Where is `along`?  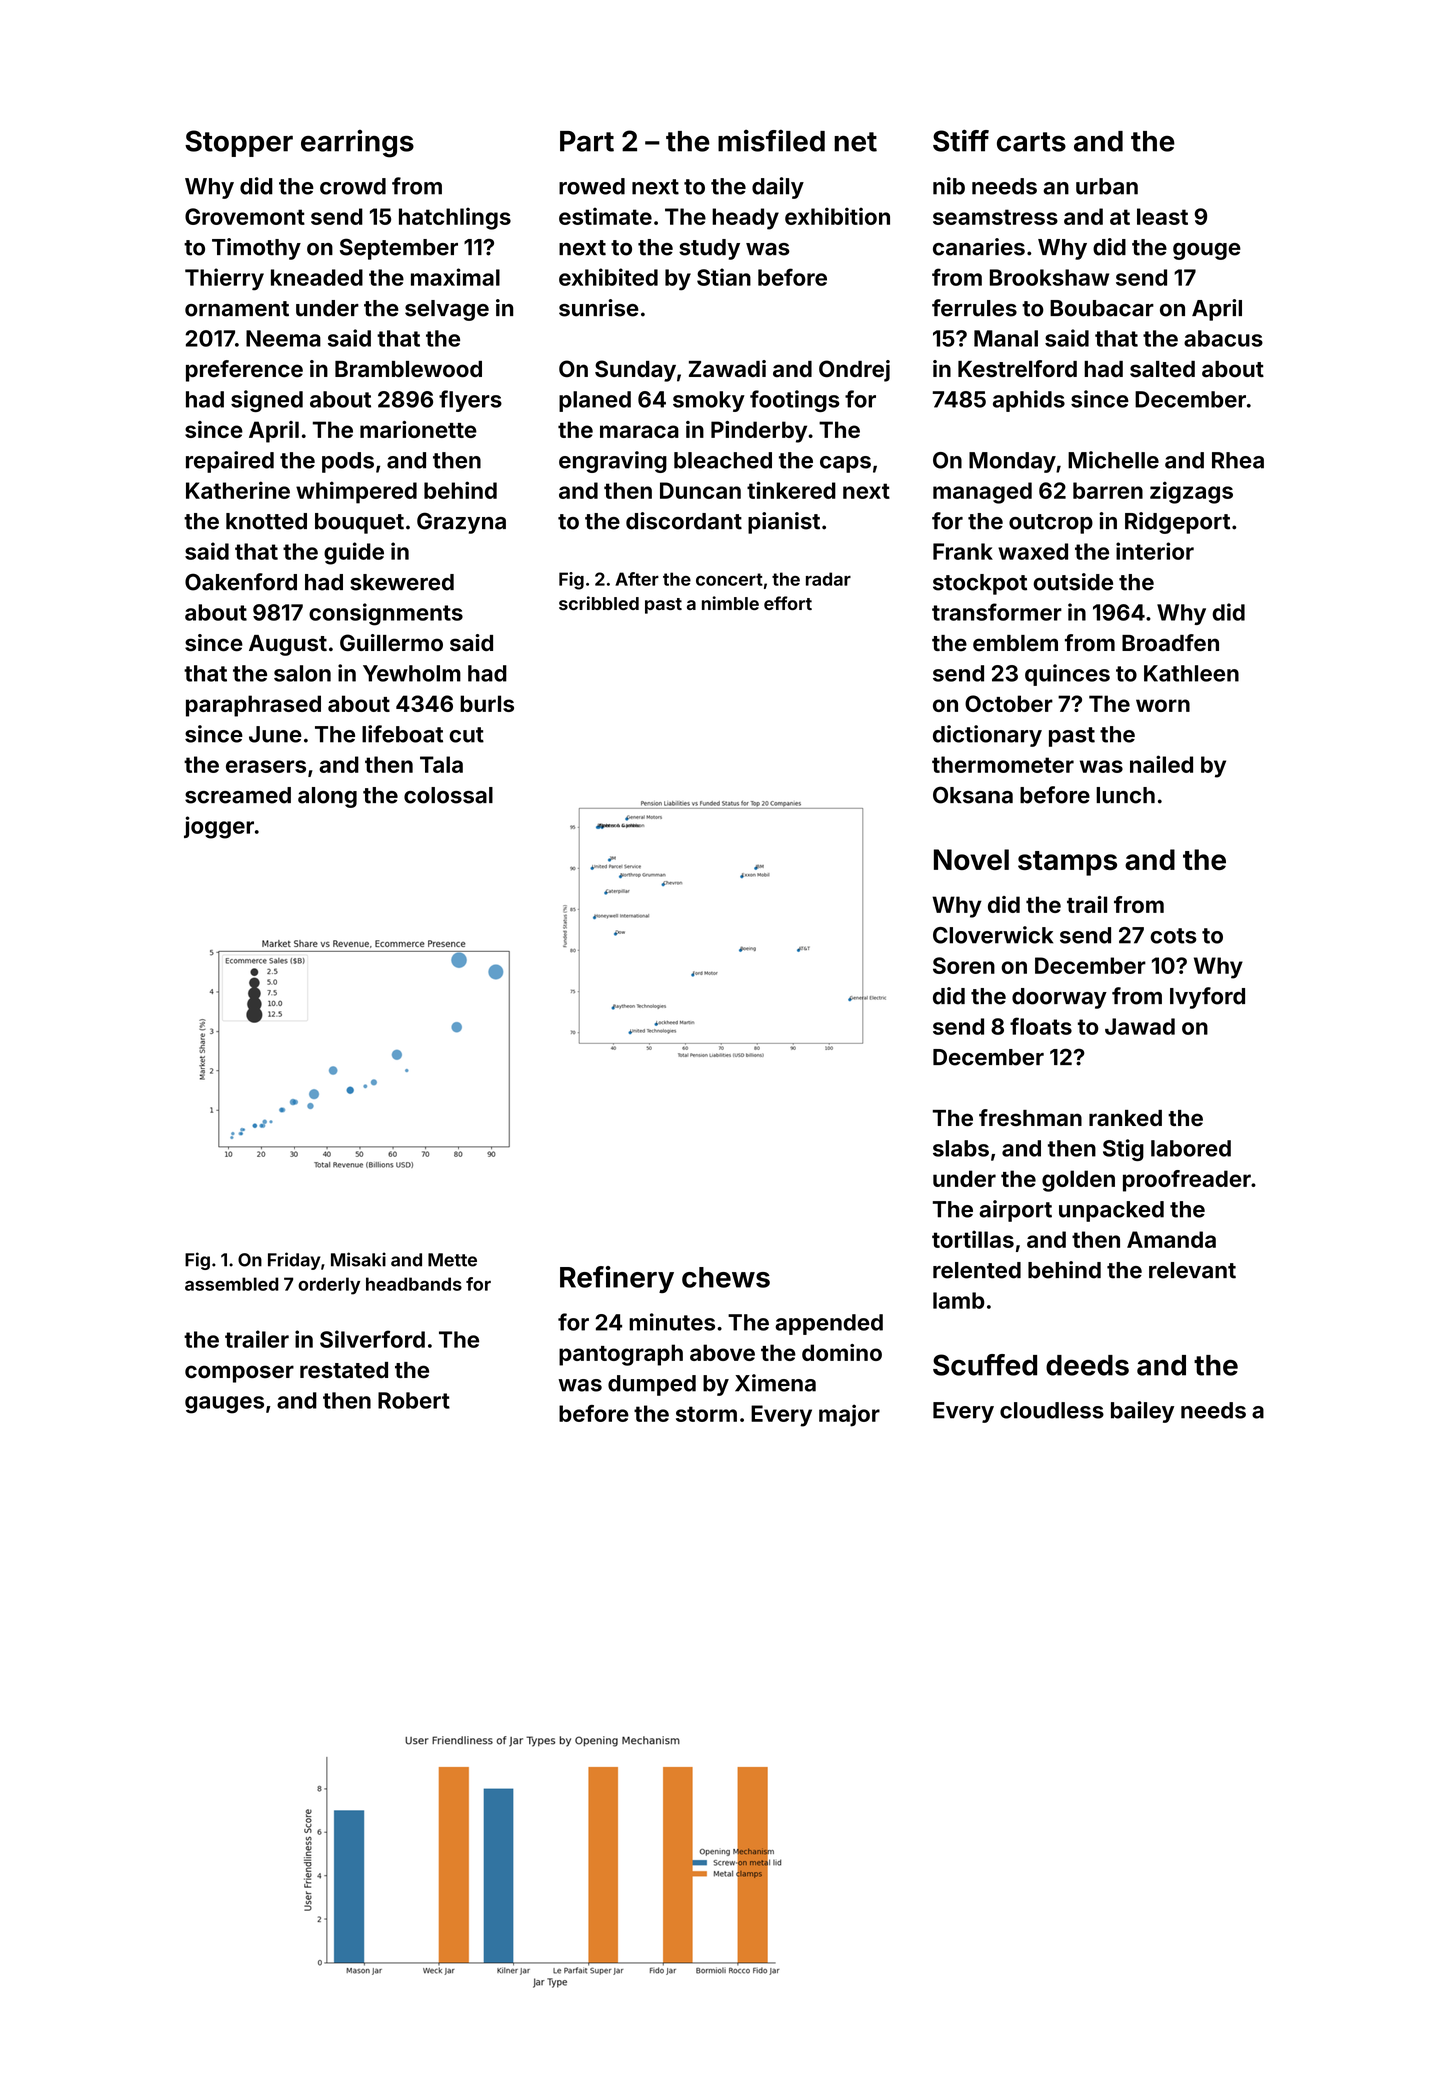
along is located at coordinates (327, 797).
